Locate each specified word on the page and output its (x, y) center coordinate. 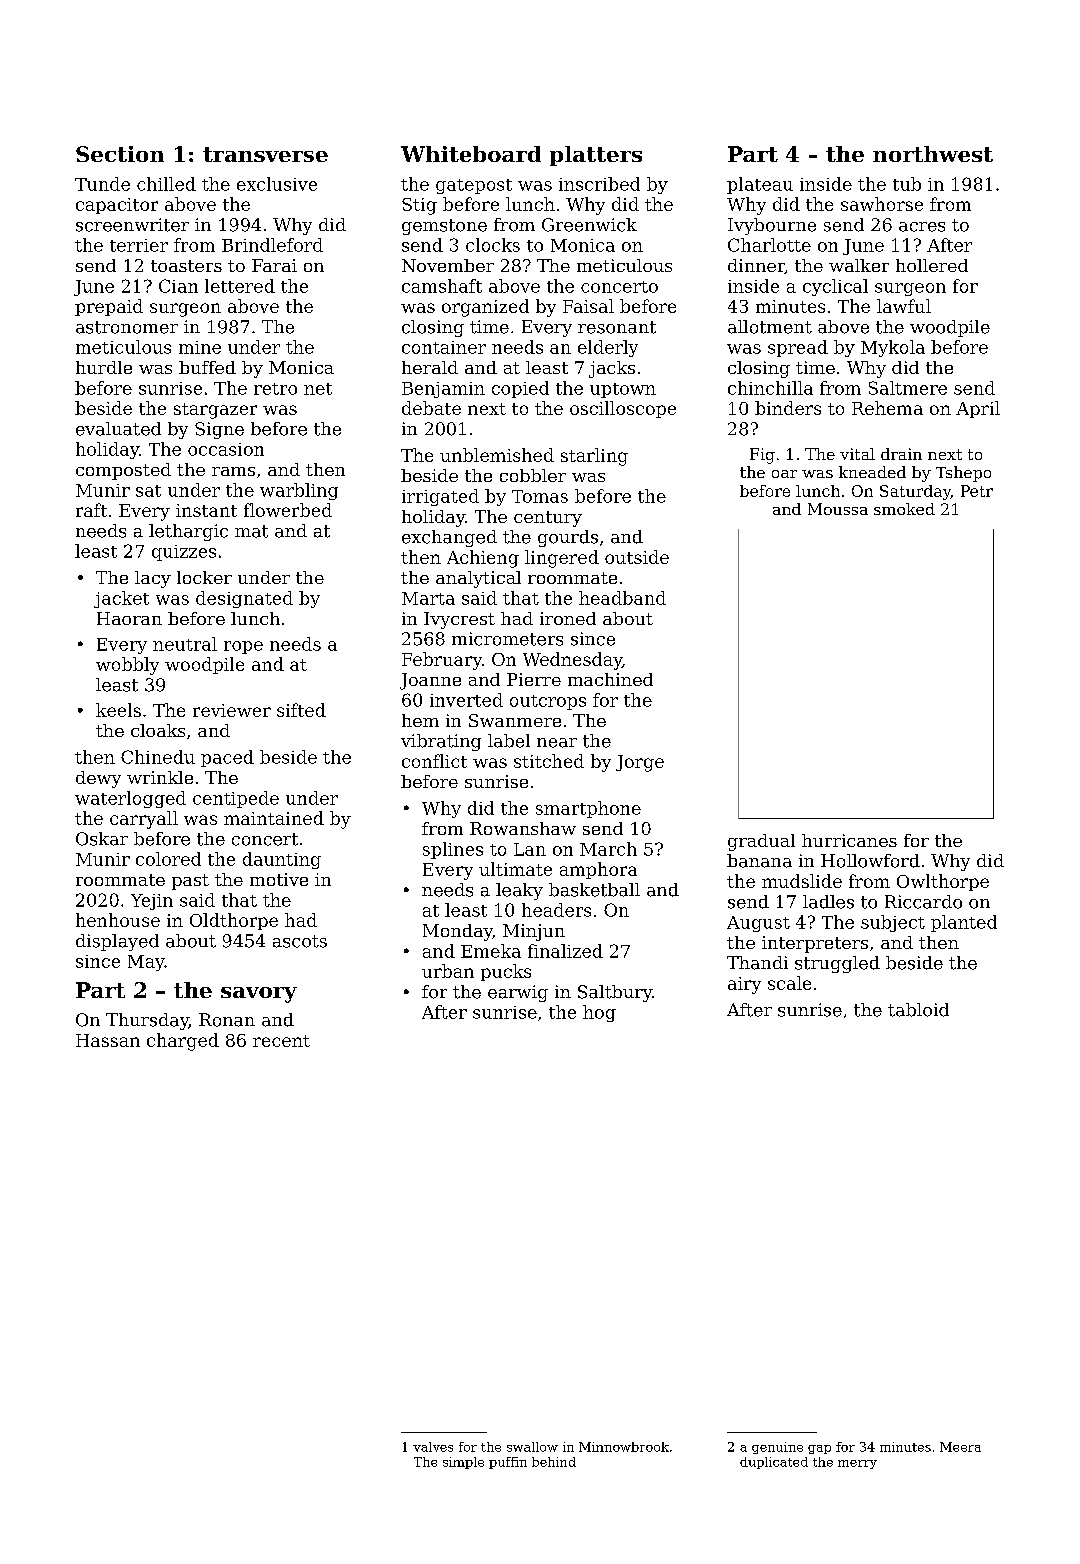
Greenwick (589, 225)
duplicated (774, 1463)
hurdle (104, 367)
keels (118, 710)
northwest (933, 154)
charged (183, 1042)
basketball (594, 890)
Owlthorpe (943, 882)
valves (433, 1447)
